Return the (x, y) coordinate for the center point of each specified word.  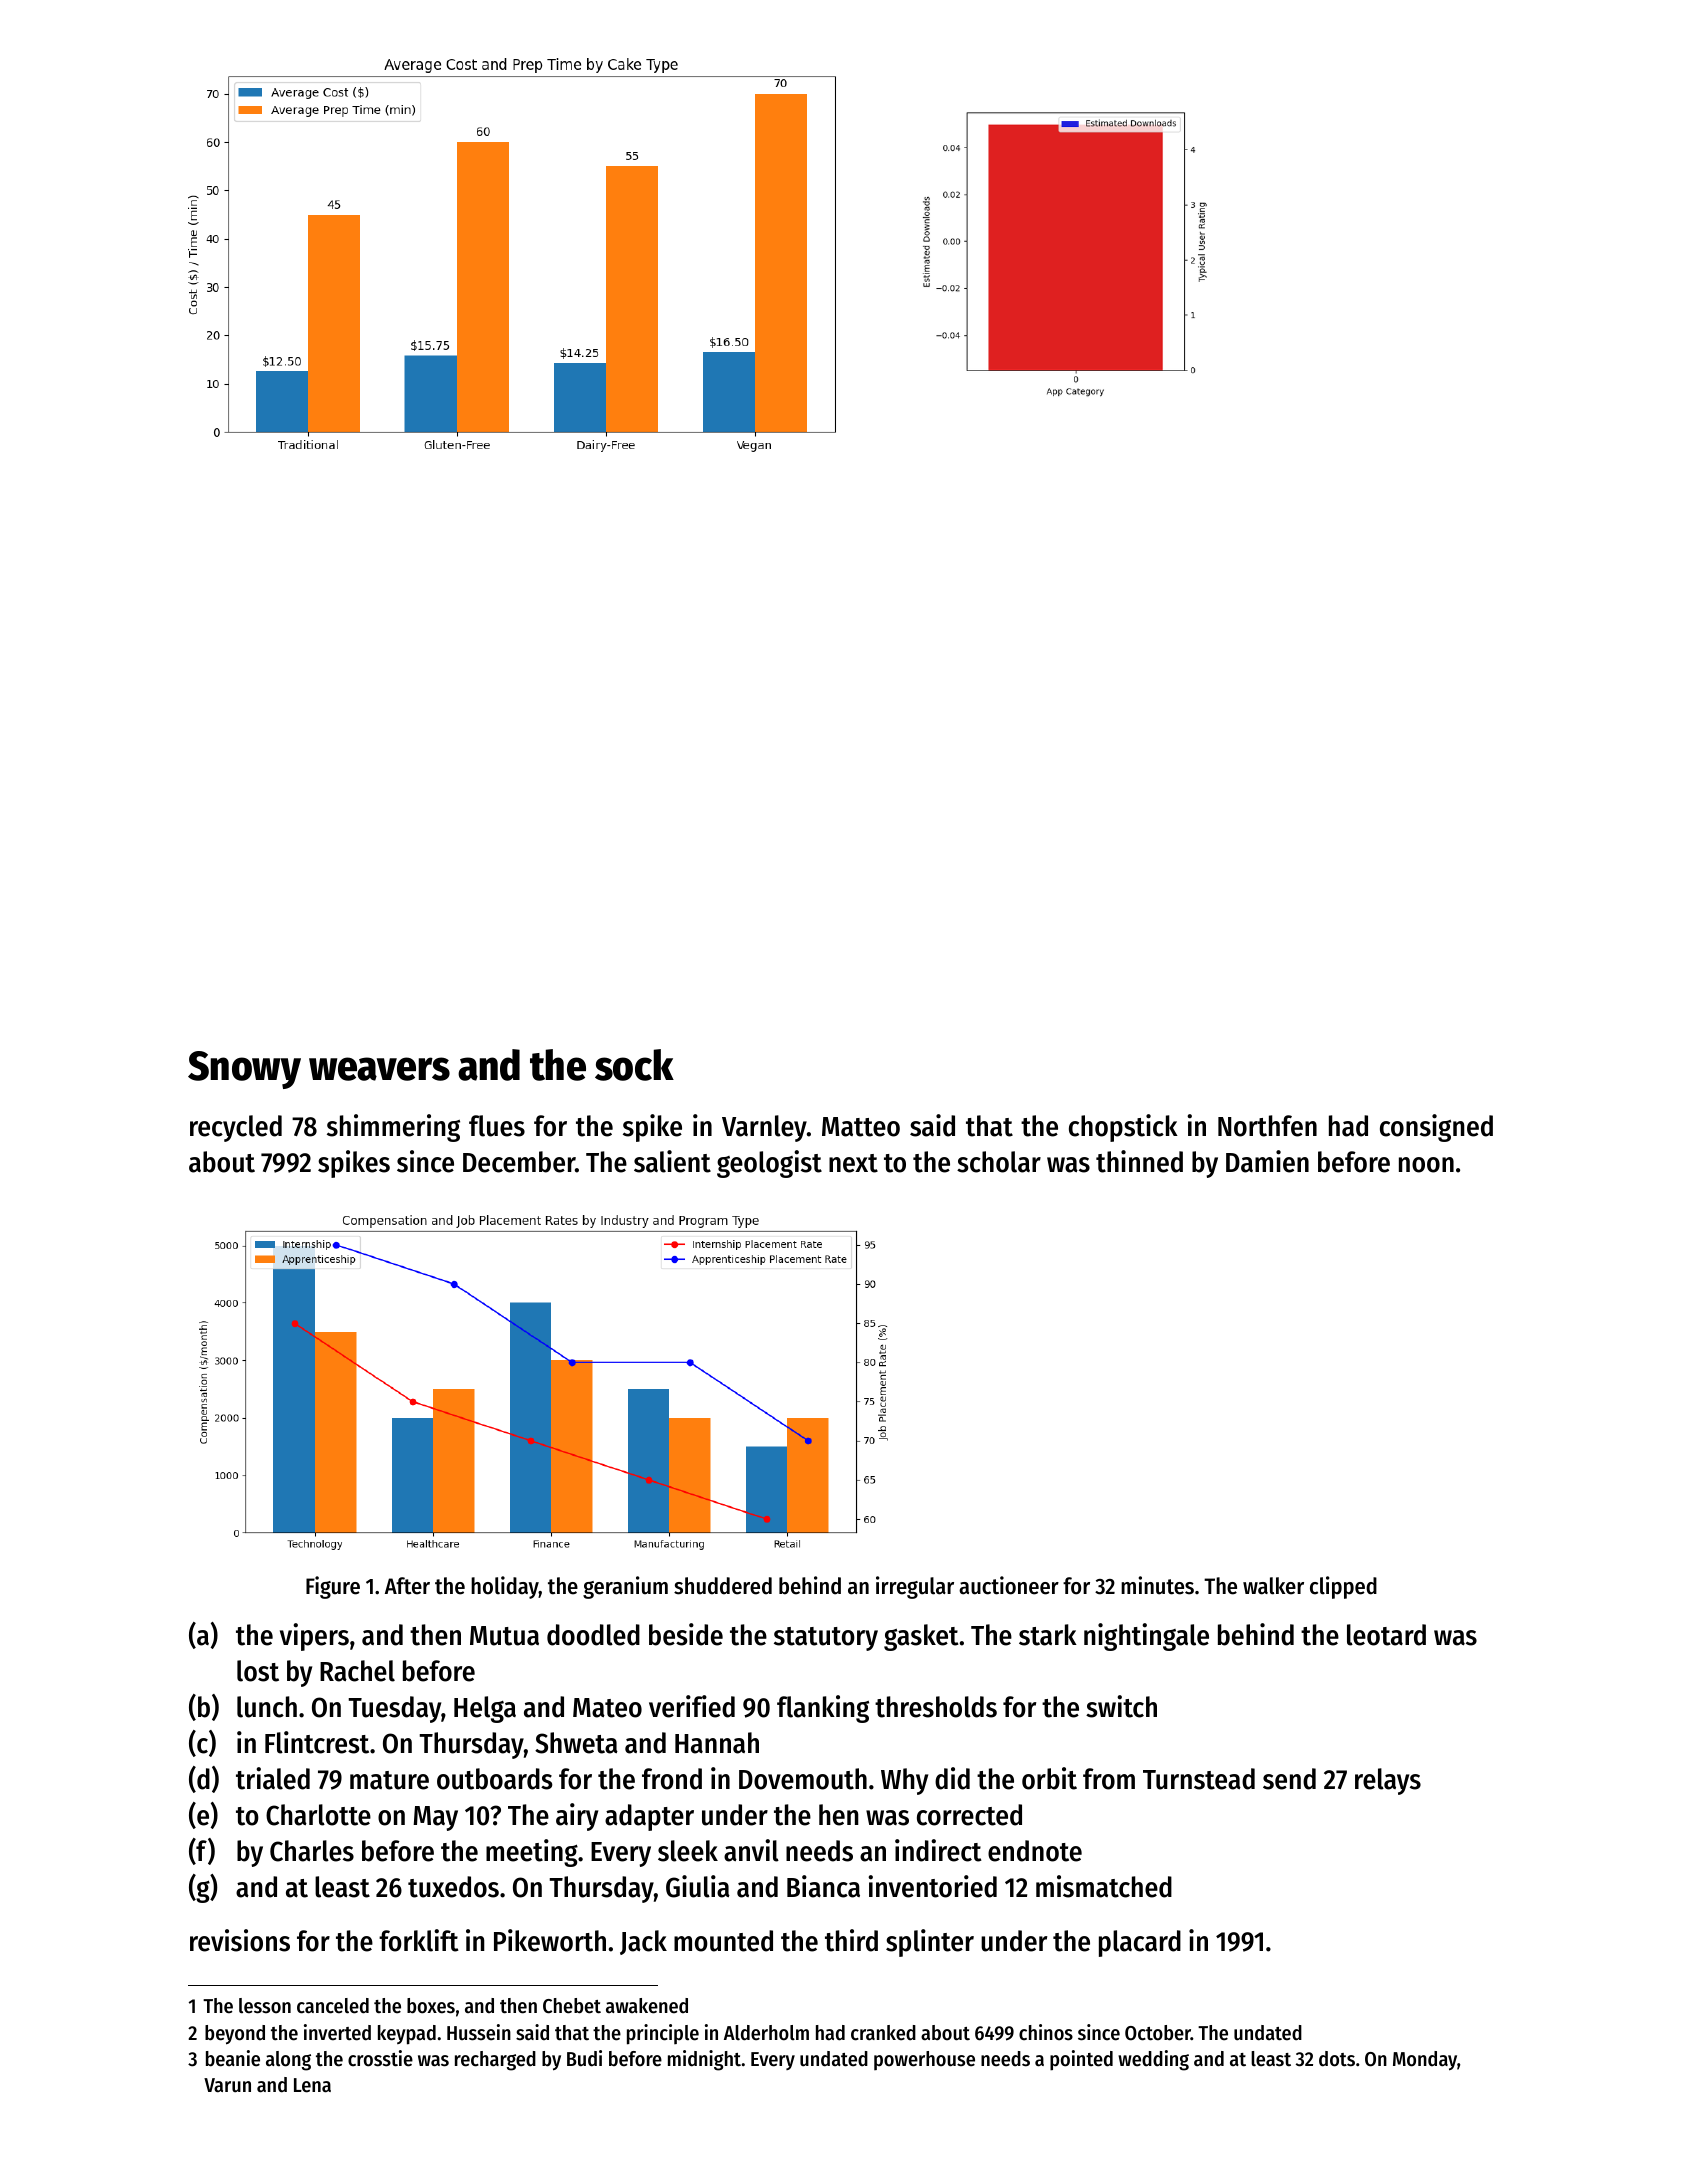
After (407, 1586)
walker (1273, 1586)
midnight (704, 2060)
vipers (314, 1637)
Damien (1267, 1161)
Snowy (244, 1070)
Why (904, 1781)
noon (1426, 1165)
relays (1388, 1781)
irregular (915, 1587)
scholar (999, 1162)
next (853, 1163)
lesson (265, 2006)
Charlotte (318, 1815)
